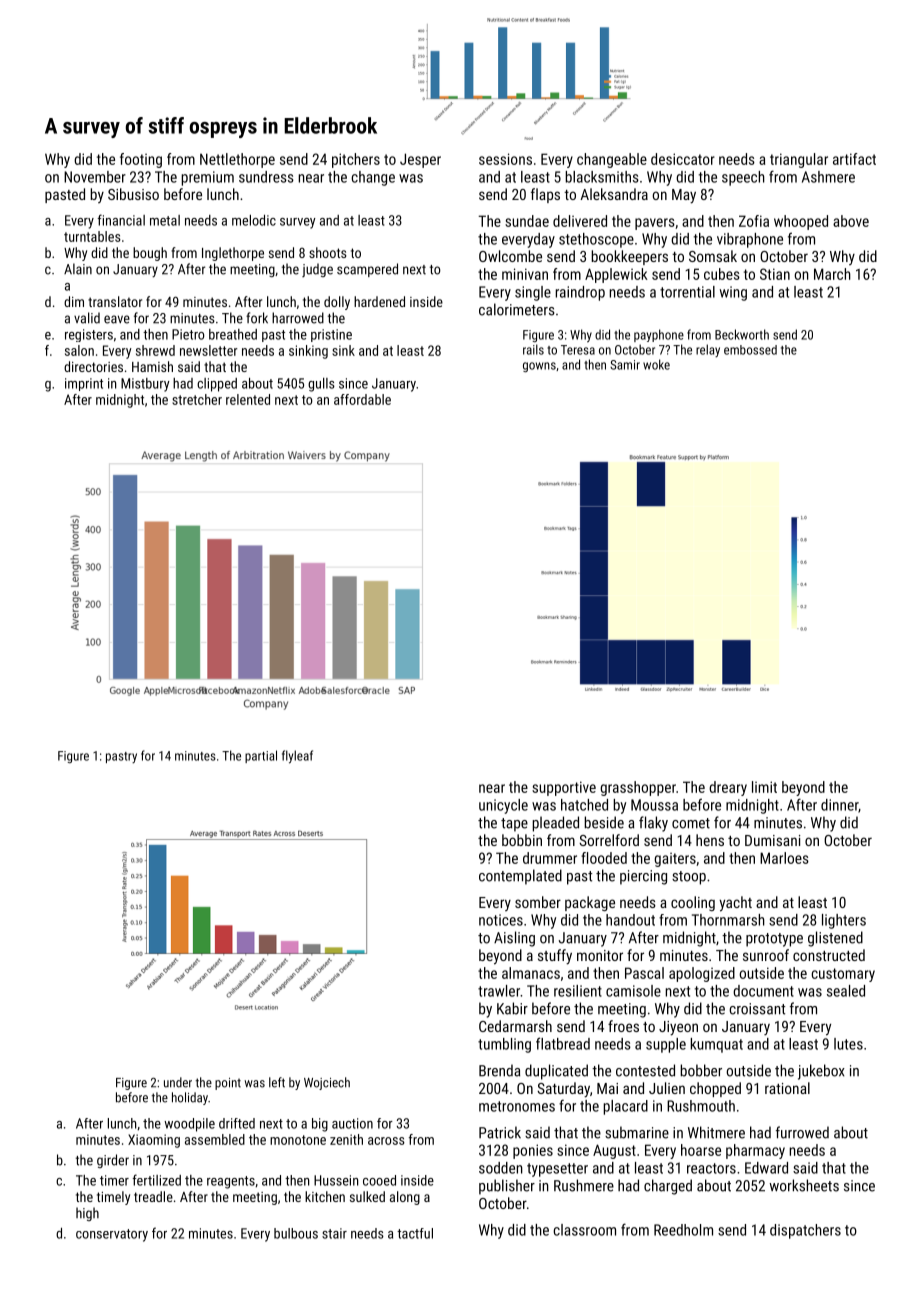  Describe the element at coordinates (154, 1141) in the document. I see `Xiaoming` at that location.
